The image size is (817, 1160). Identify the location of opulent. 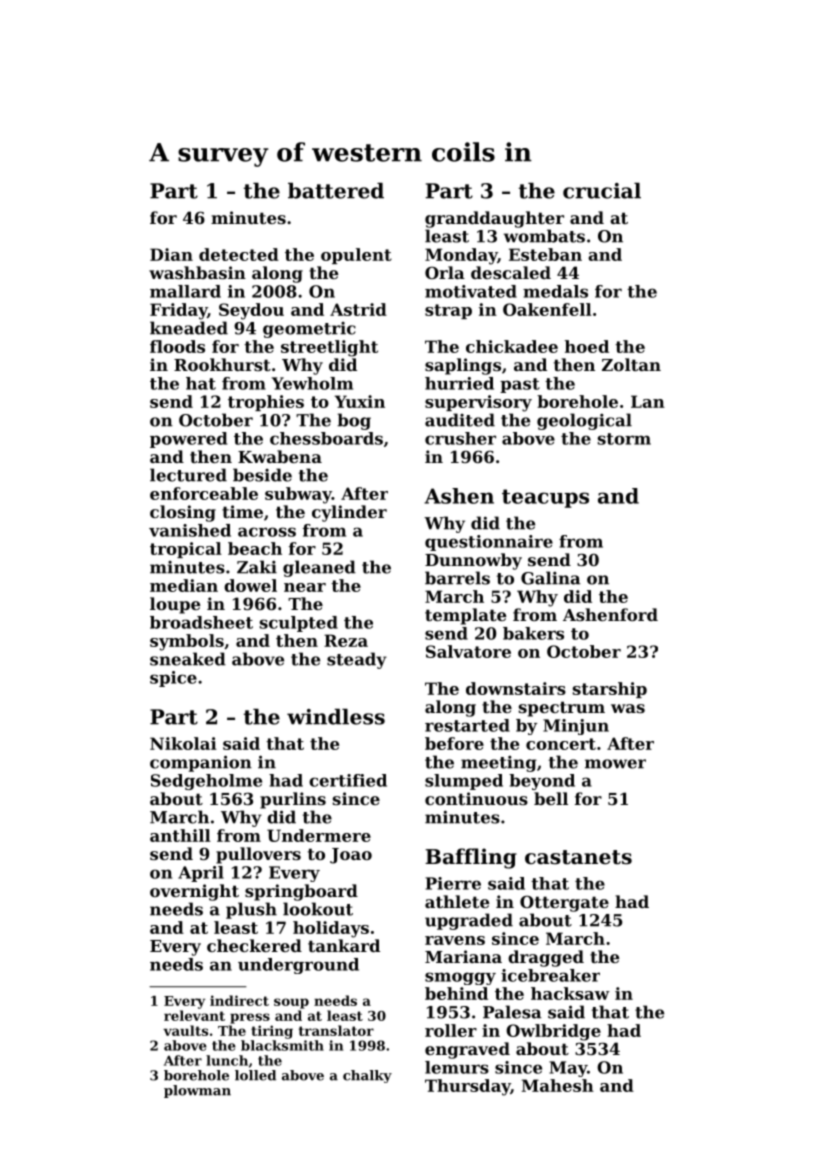
(356, 256).
